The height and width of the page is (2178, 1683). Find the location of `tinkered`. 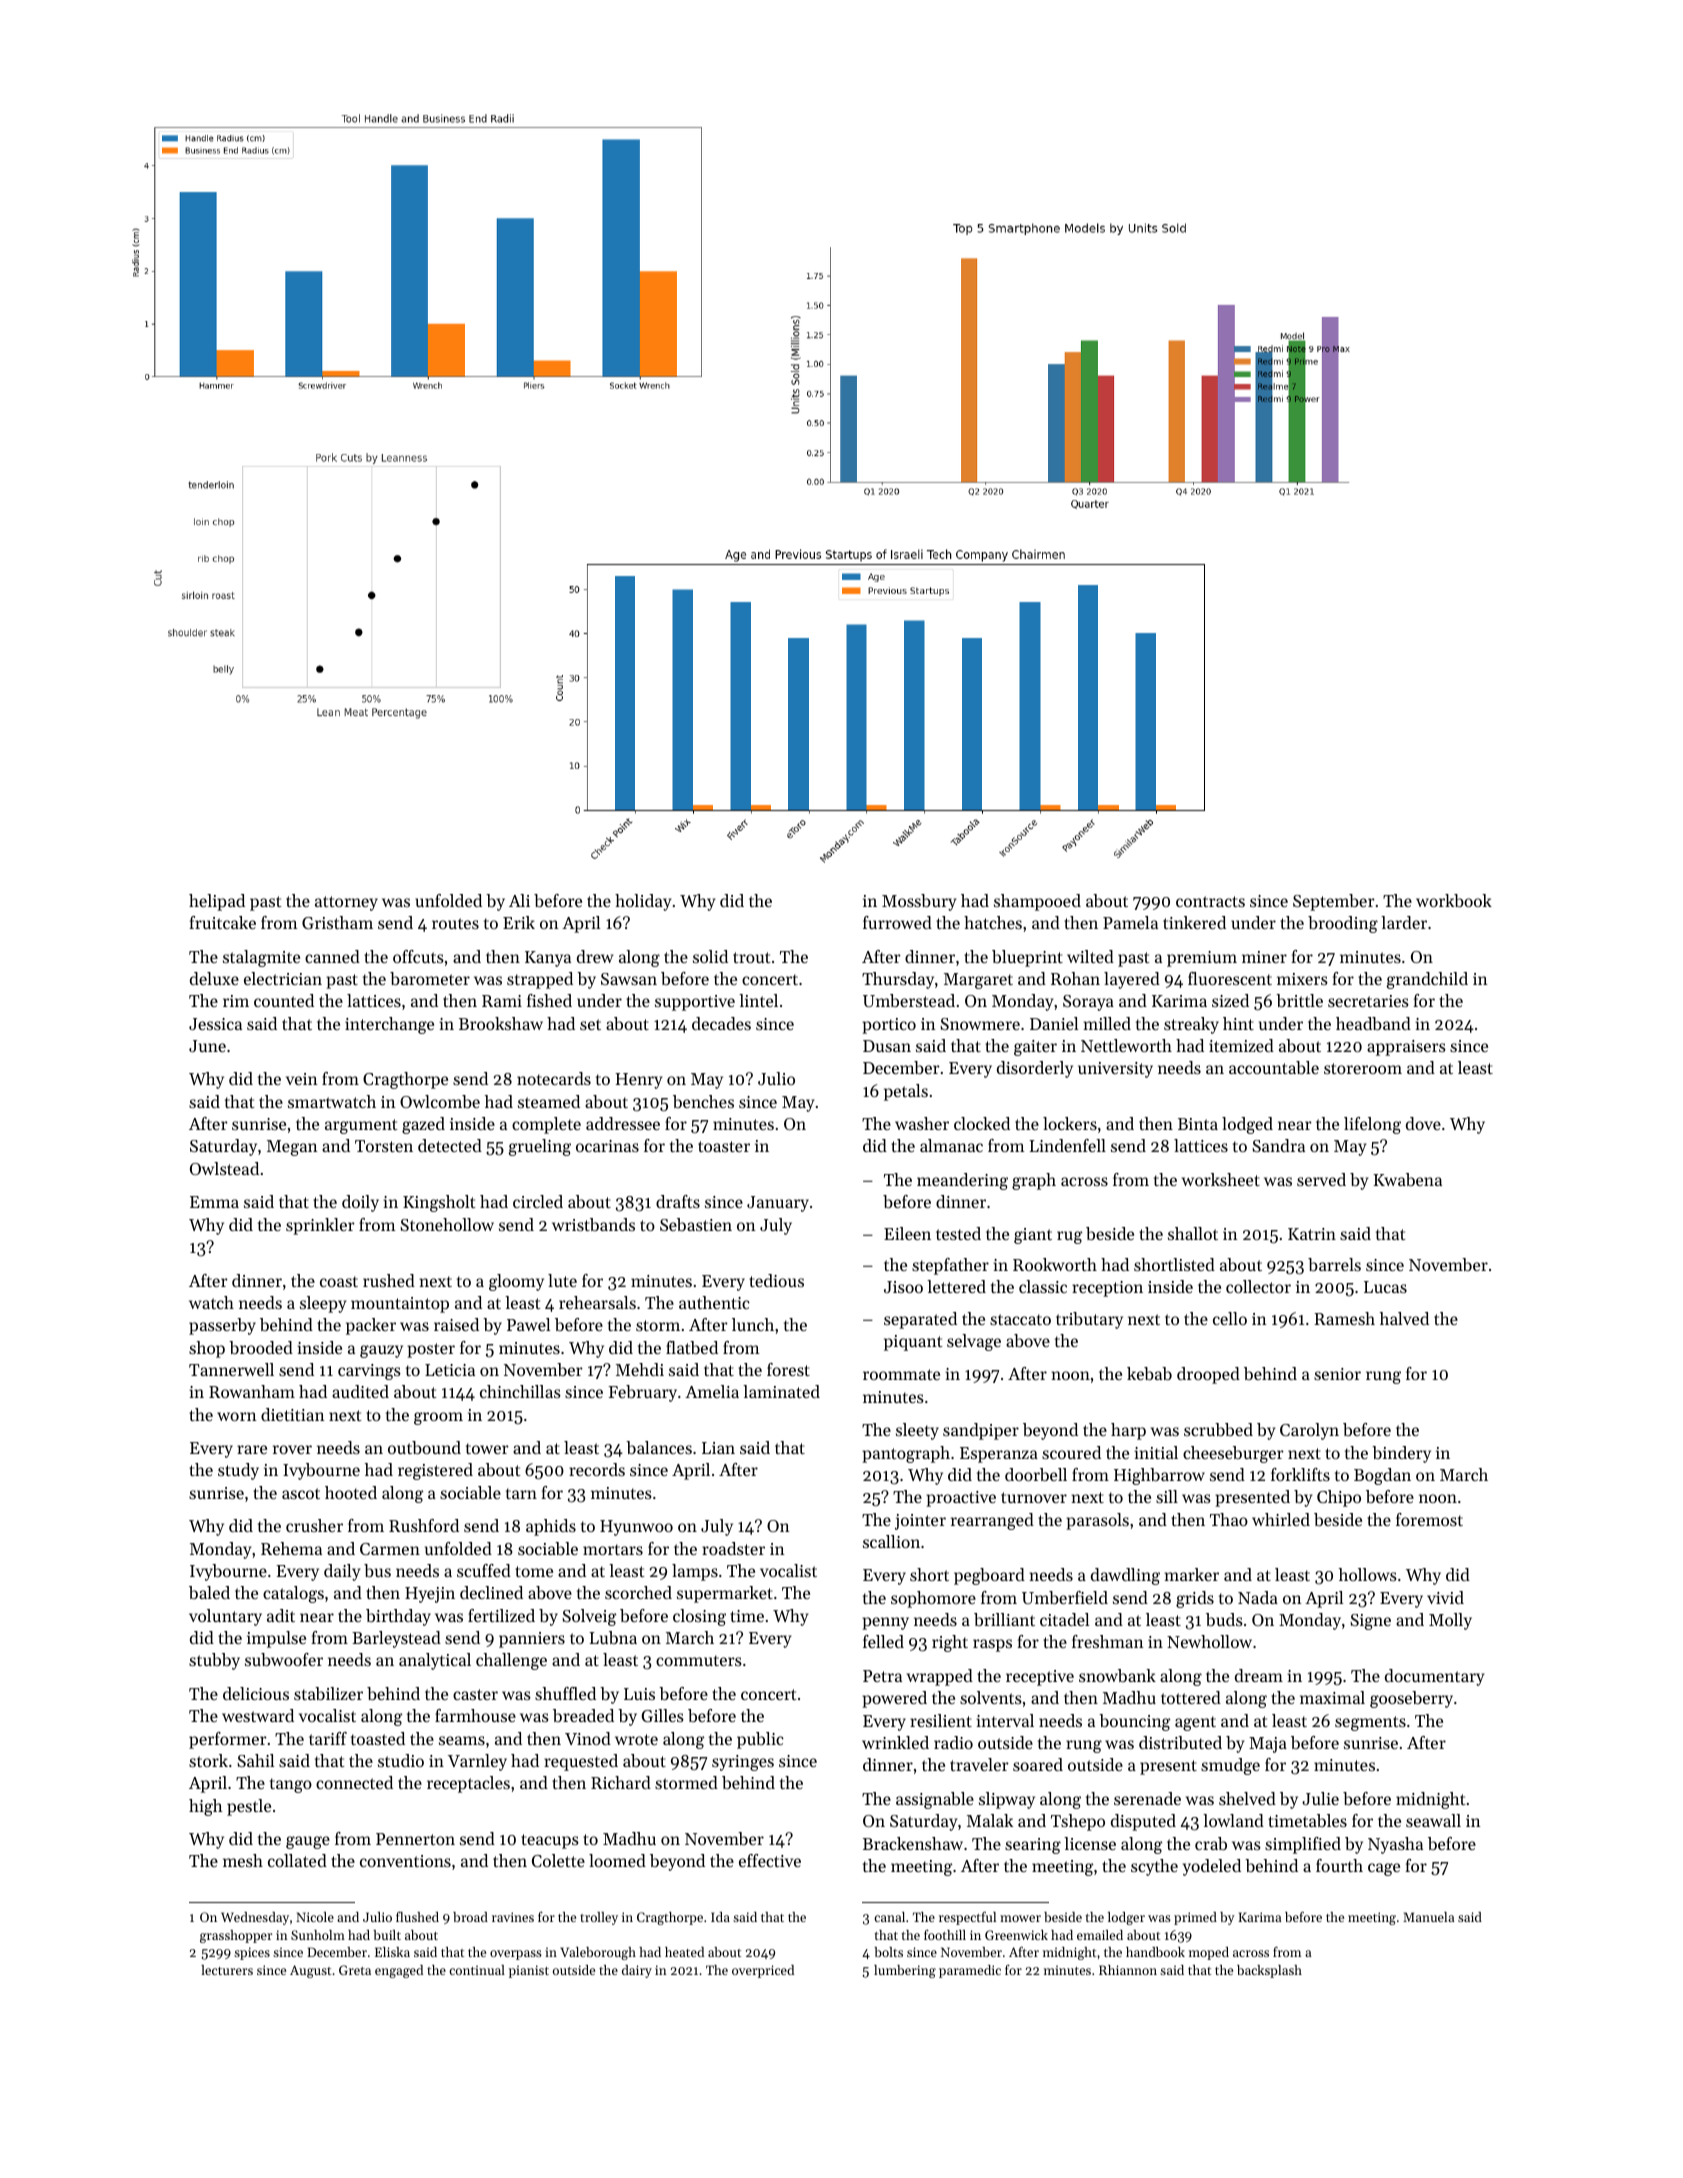

tinkered is located at coordinates (1194, 922).
